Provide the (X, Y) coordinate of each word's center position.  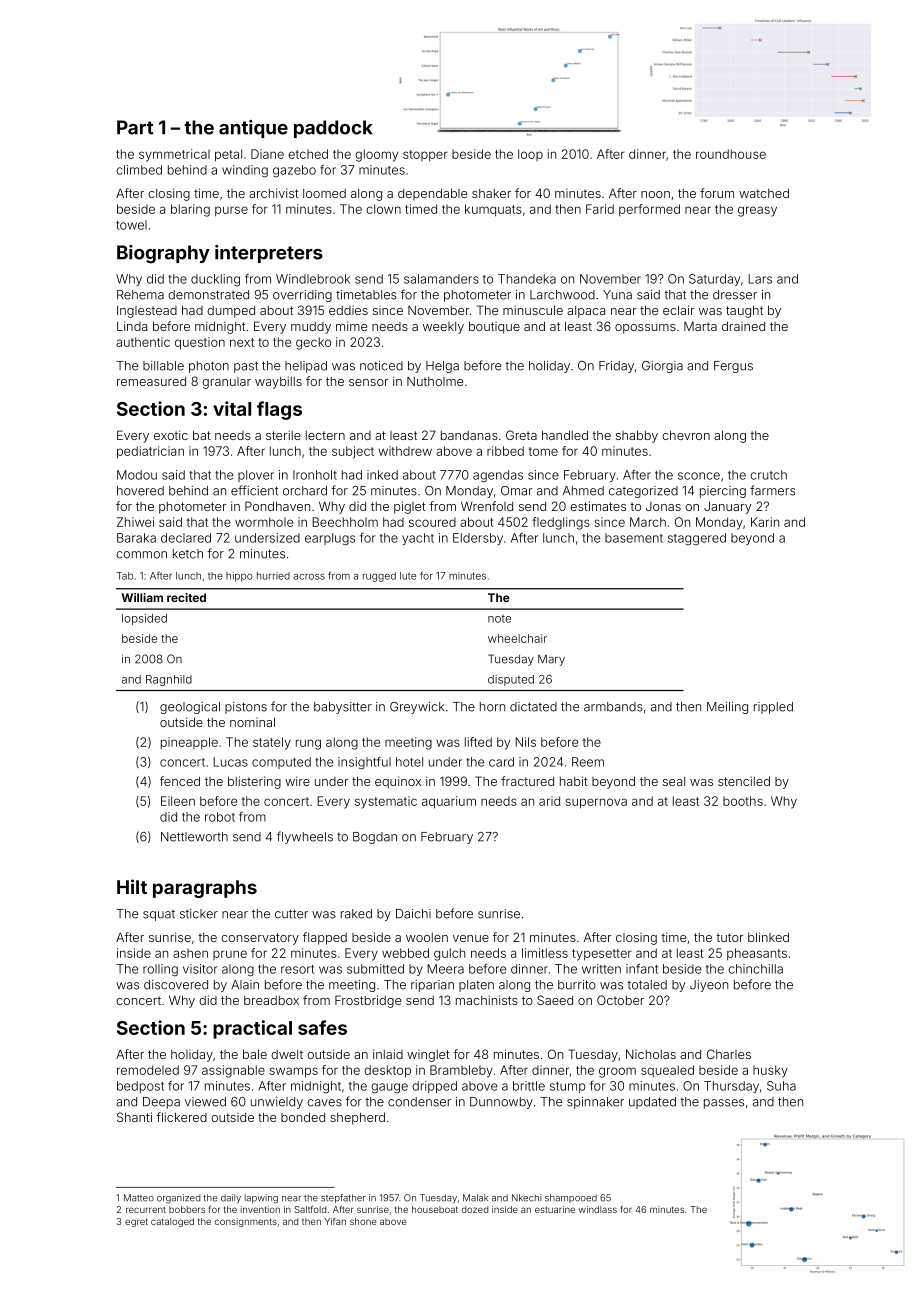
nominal (252, 722)
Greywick (417, 708)
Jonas (663, 506)
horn (492, 707)
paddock (333, 129)
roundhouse (731, 154)
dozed (475, 1209)
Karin (765, 522)
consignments (246, 1222)
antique (253, 129)
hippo (239, 577)
